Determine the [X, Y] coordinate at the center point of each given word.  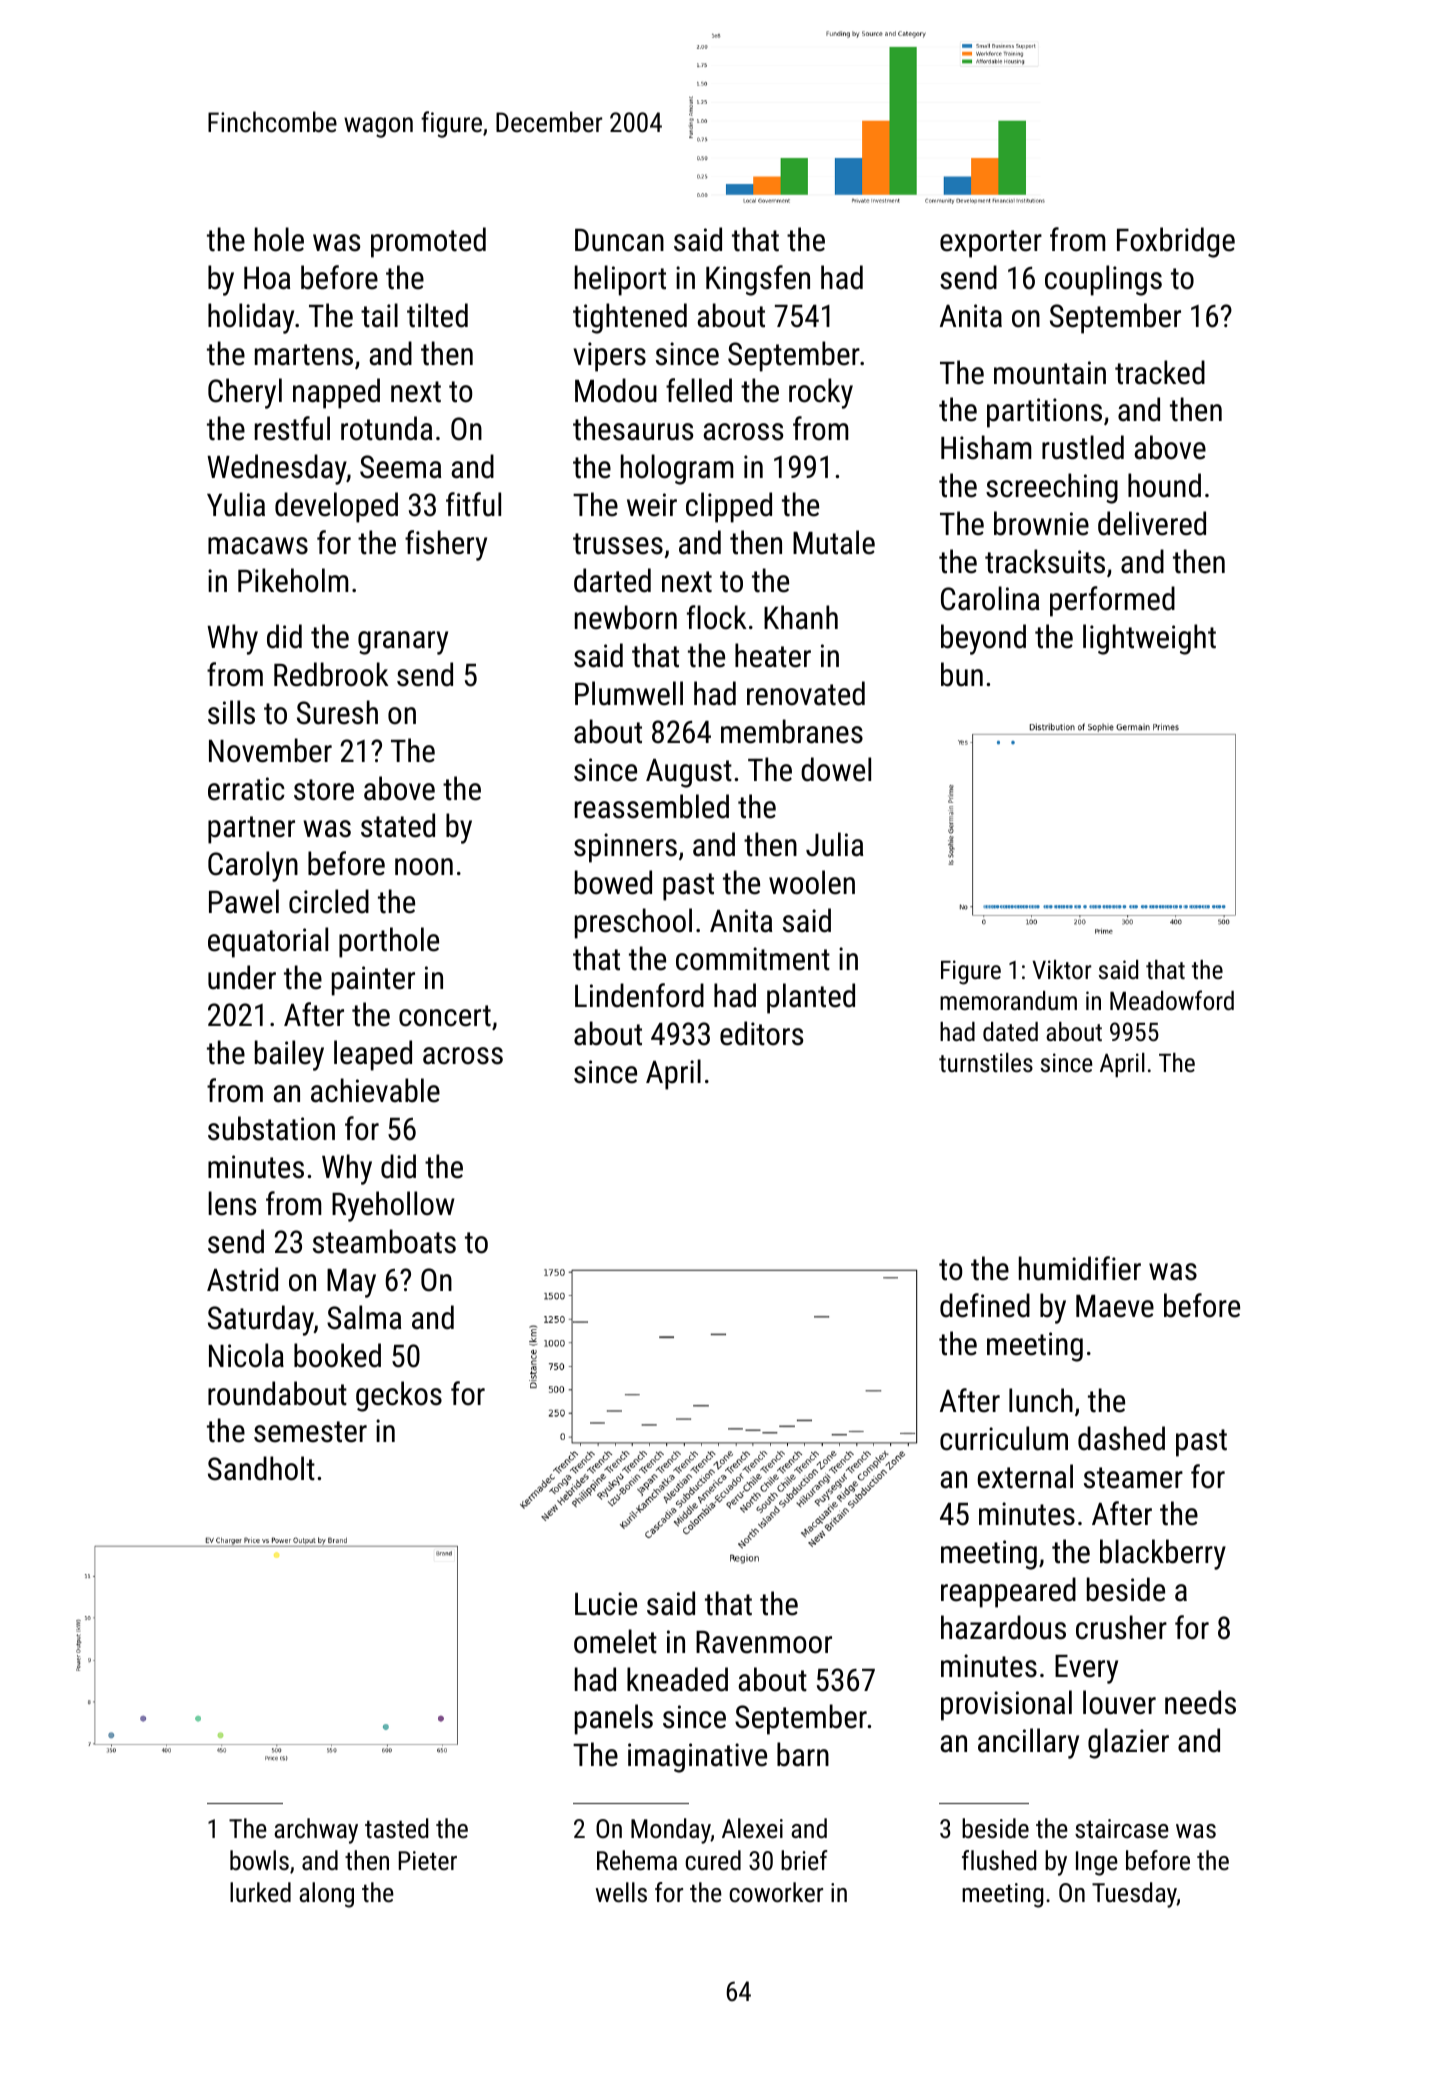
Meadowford [1172, 1000]
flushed [999, 1860]
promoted [428, 242]
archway [316, 1831]
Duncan [619, 240]
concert [445, 1016]
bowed [613, 882]
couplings [1103, 280]
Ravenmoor [764, 1642]
